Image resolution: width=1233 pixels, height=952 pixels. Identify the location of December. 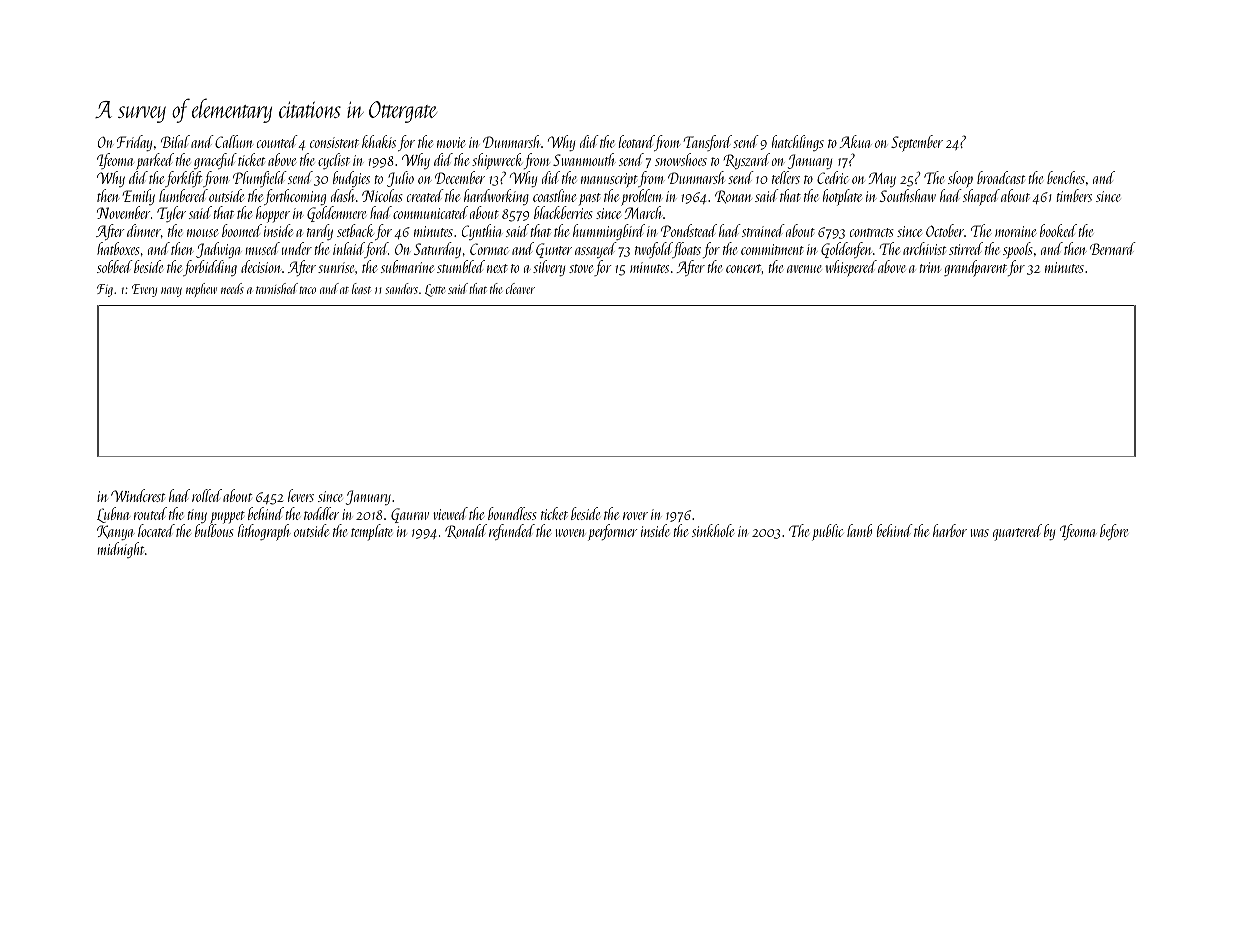
(460, 177).
